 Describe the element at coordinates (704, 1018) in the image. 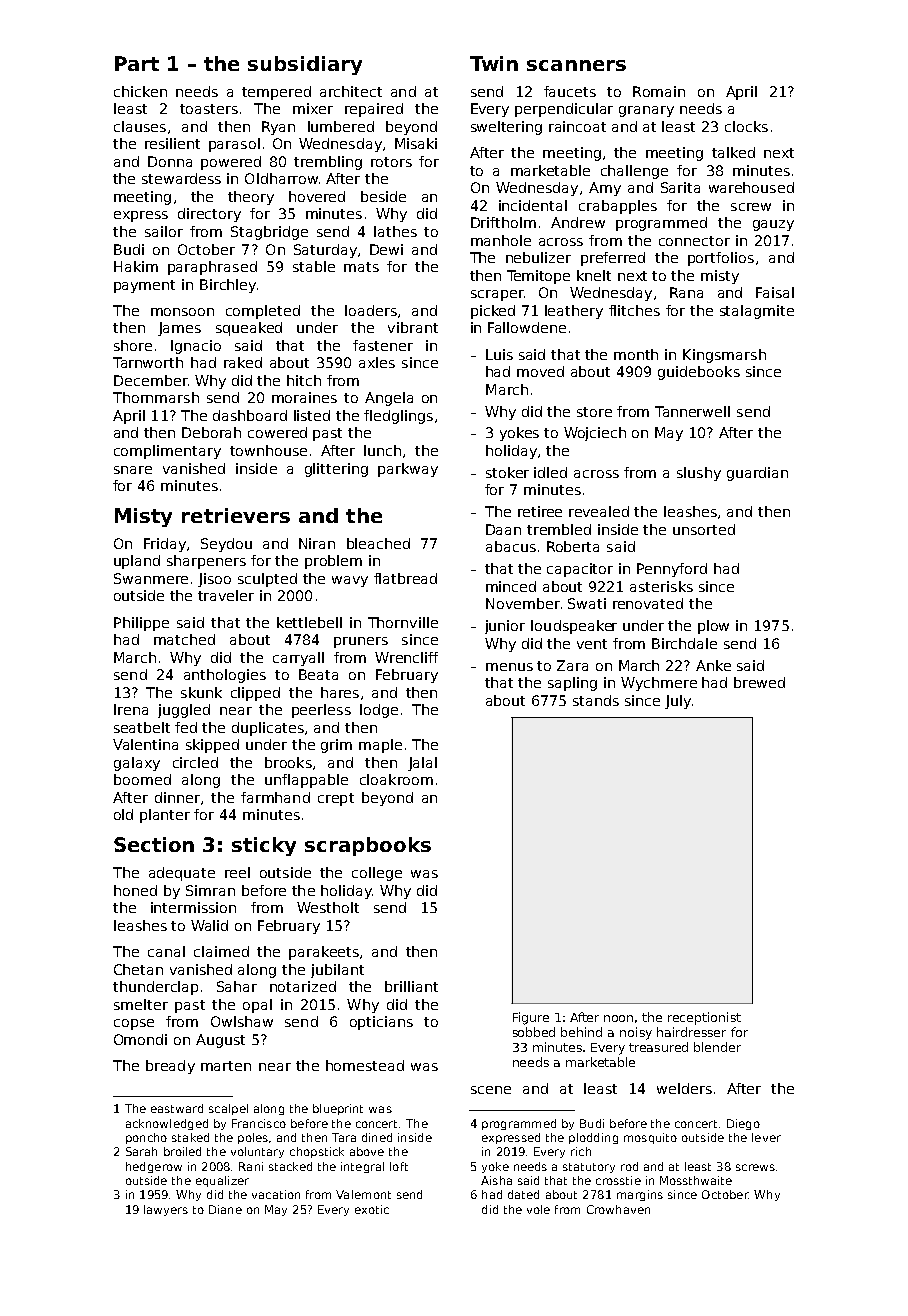

I see `receptionist` at that location.
